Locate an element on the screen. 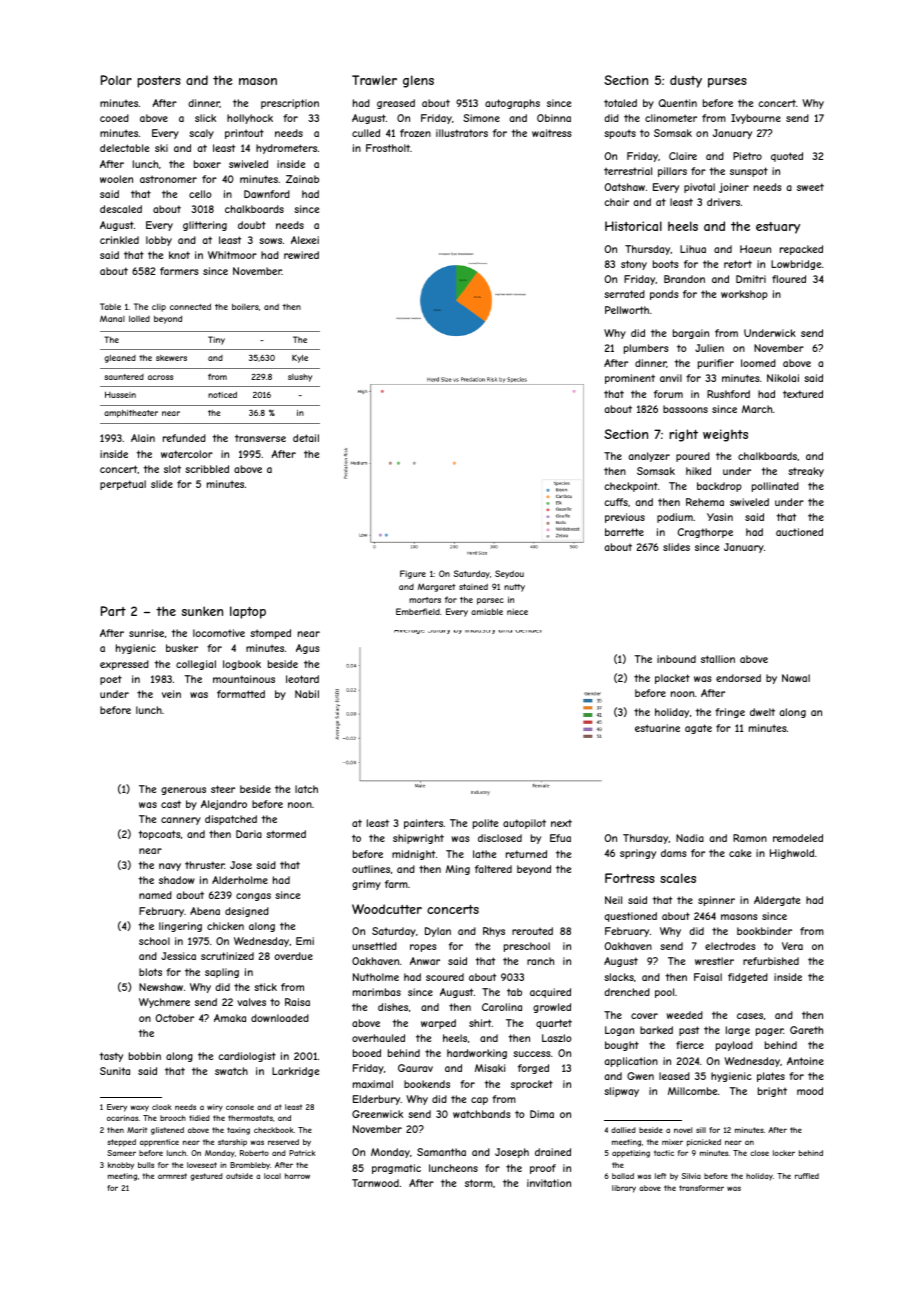 The height and width of the screenshot is (1308, 924). anvil is located at coordinates (671, 378).
